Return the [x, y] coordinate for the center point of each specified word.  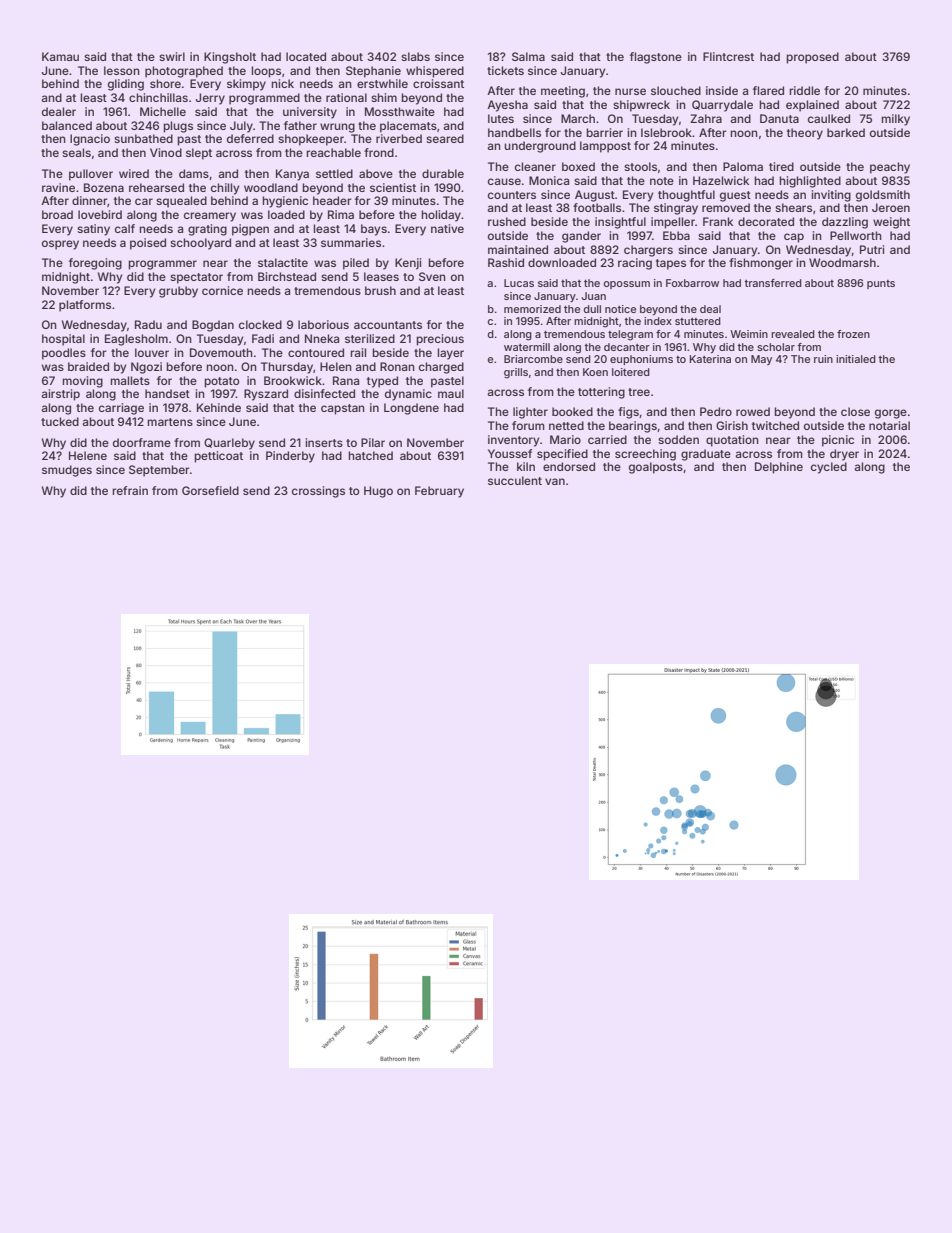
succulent [515, 480]
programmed [264, 99]
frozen [853, 334]
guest [735, 196]
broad [57, 214]
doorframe [142, 442]
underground [540, 147]
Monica [549, 180]
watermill [527, 347]
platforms [85, 306]
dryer [844, 455]
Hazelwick [721, 180]
